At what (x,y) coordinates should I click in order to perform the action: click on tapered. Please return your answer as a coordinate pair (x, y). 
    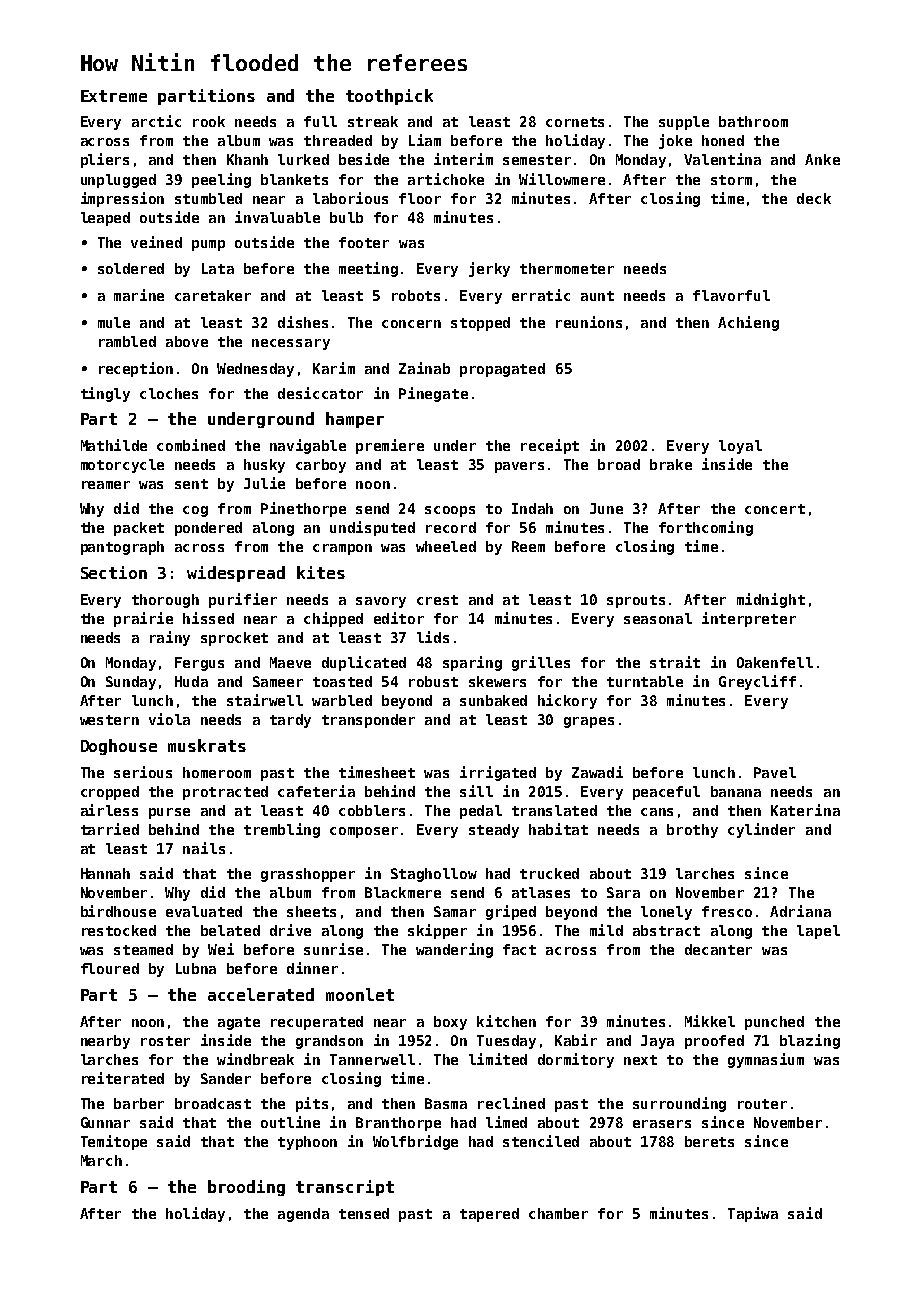
    Looking at the image, I should click on (489, 1215).
